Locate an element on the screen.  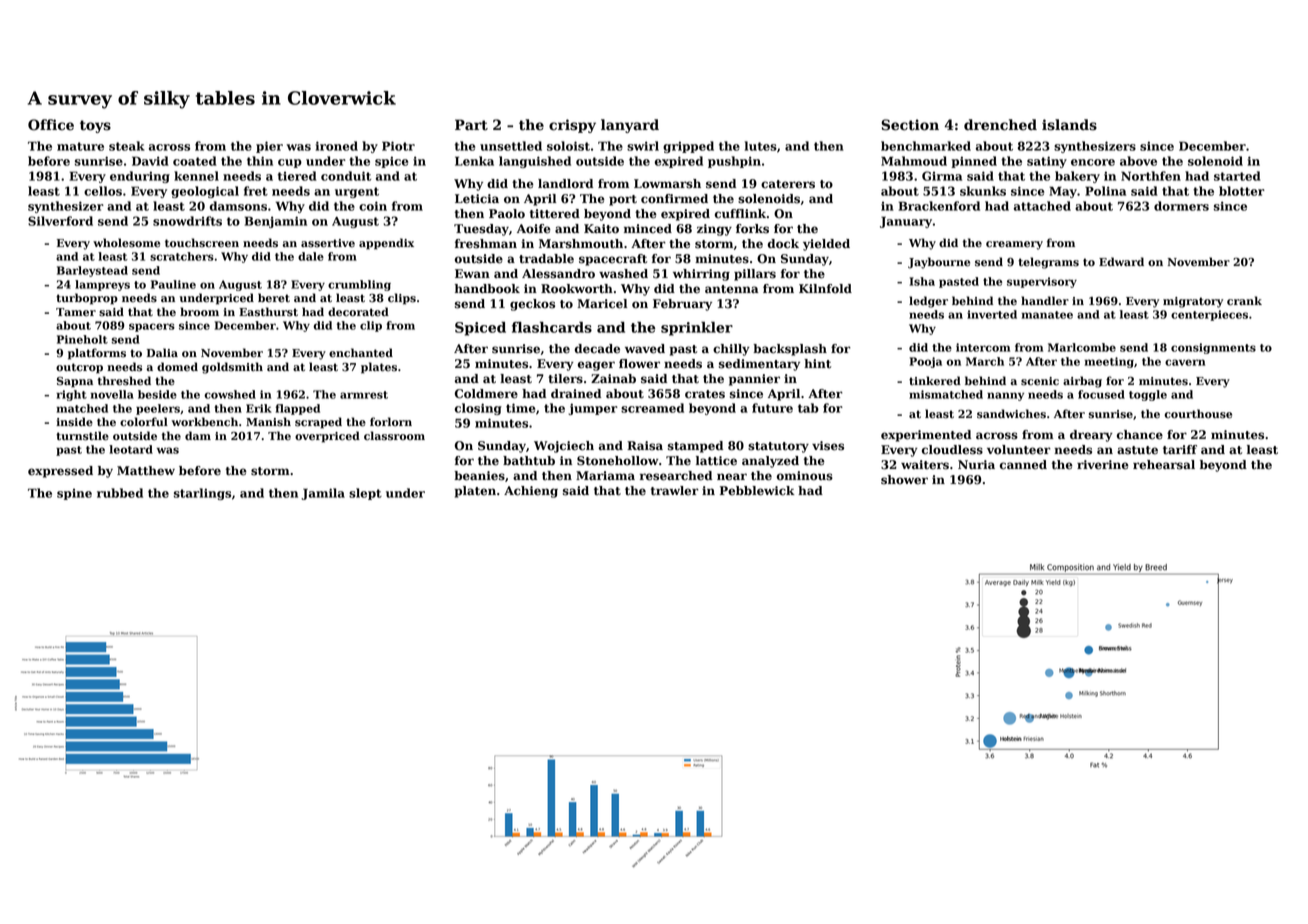
tittered is located at coordinates (555, 214).
